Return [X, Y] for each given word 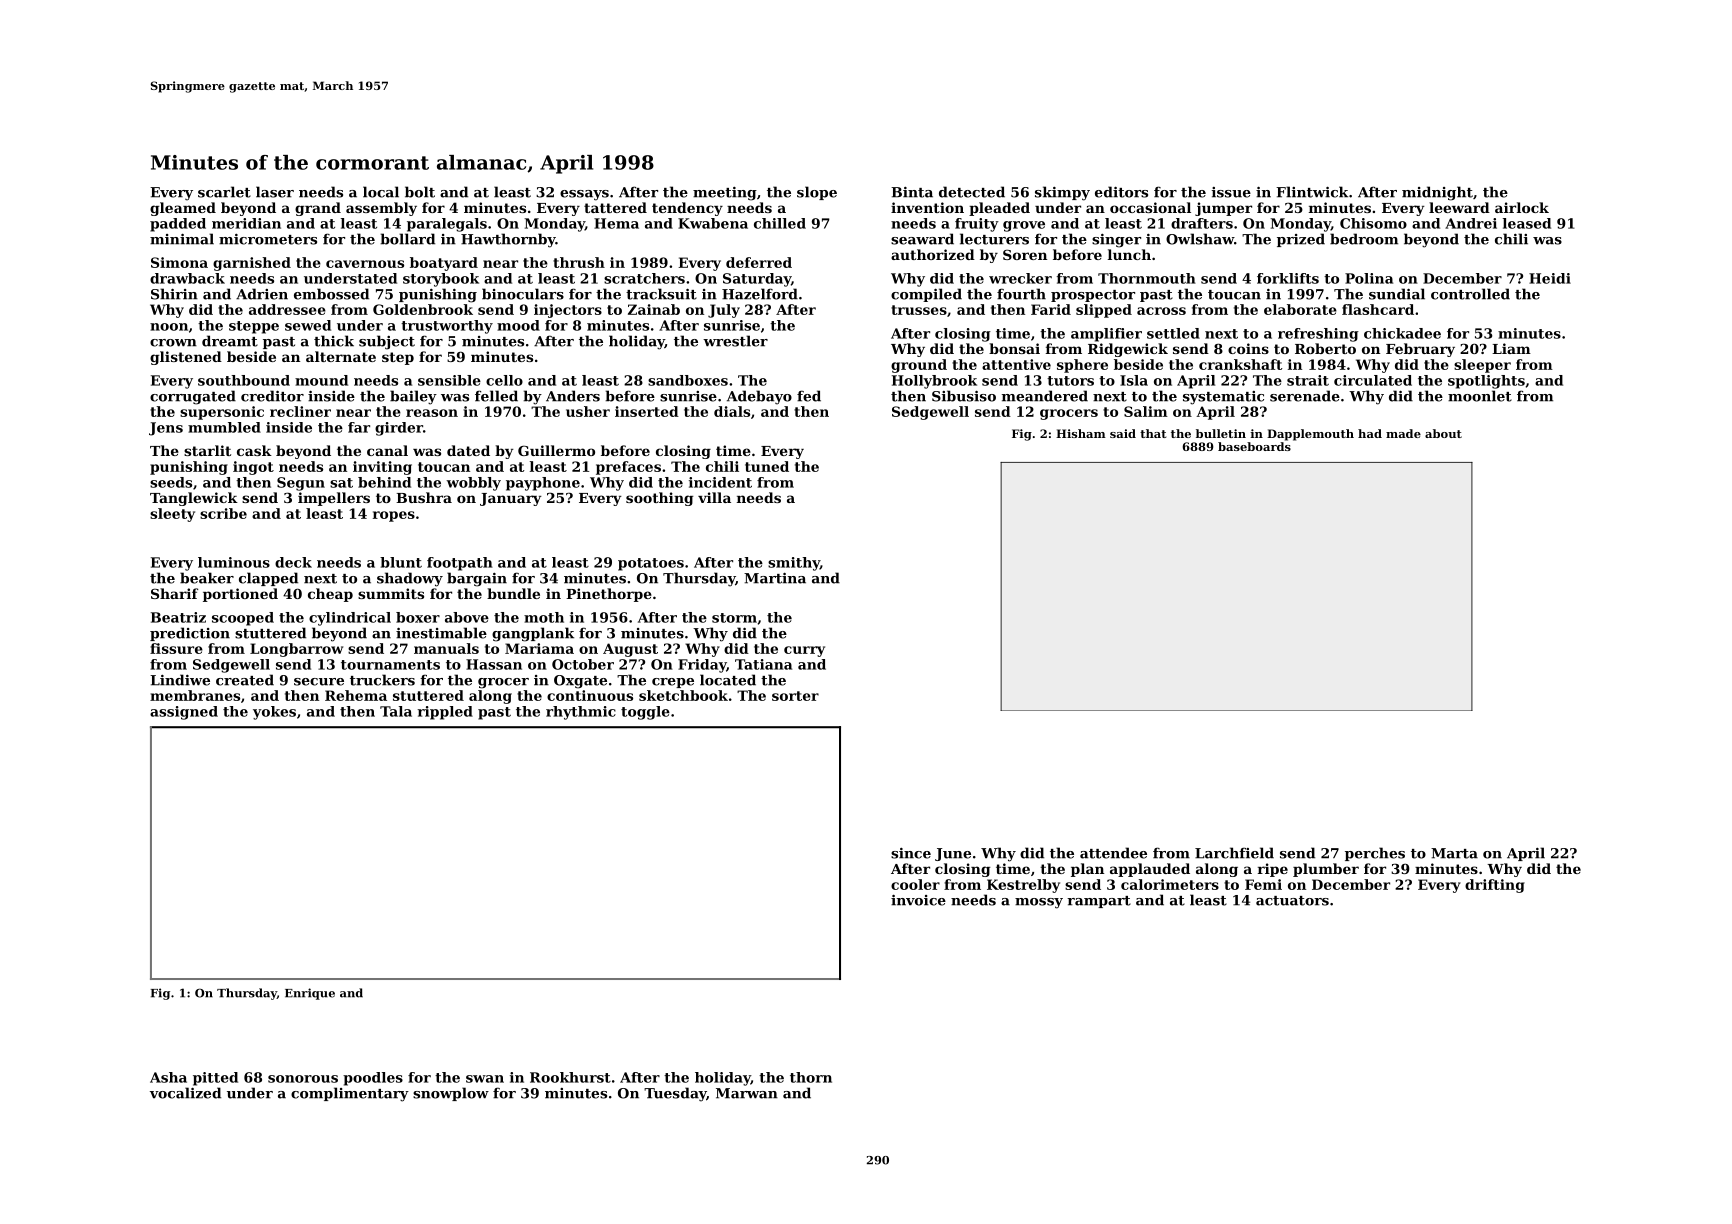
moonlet [1480, 396]
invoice [918, 900]
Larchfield [1234, 853]
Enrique [310, 994]
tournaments [390, 665]
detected [972, 192]
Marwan [747, 1093]
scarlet [224, 192]
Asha [168, 1077]
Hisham [1081, 433]
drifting [1495, 886]
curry [804, 651]
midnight [1437, 193]
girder [399, 429]
